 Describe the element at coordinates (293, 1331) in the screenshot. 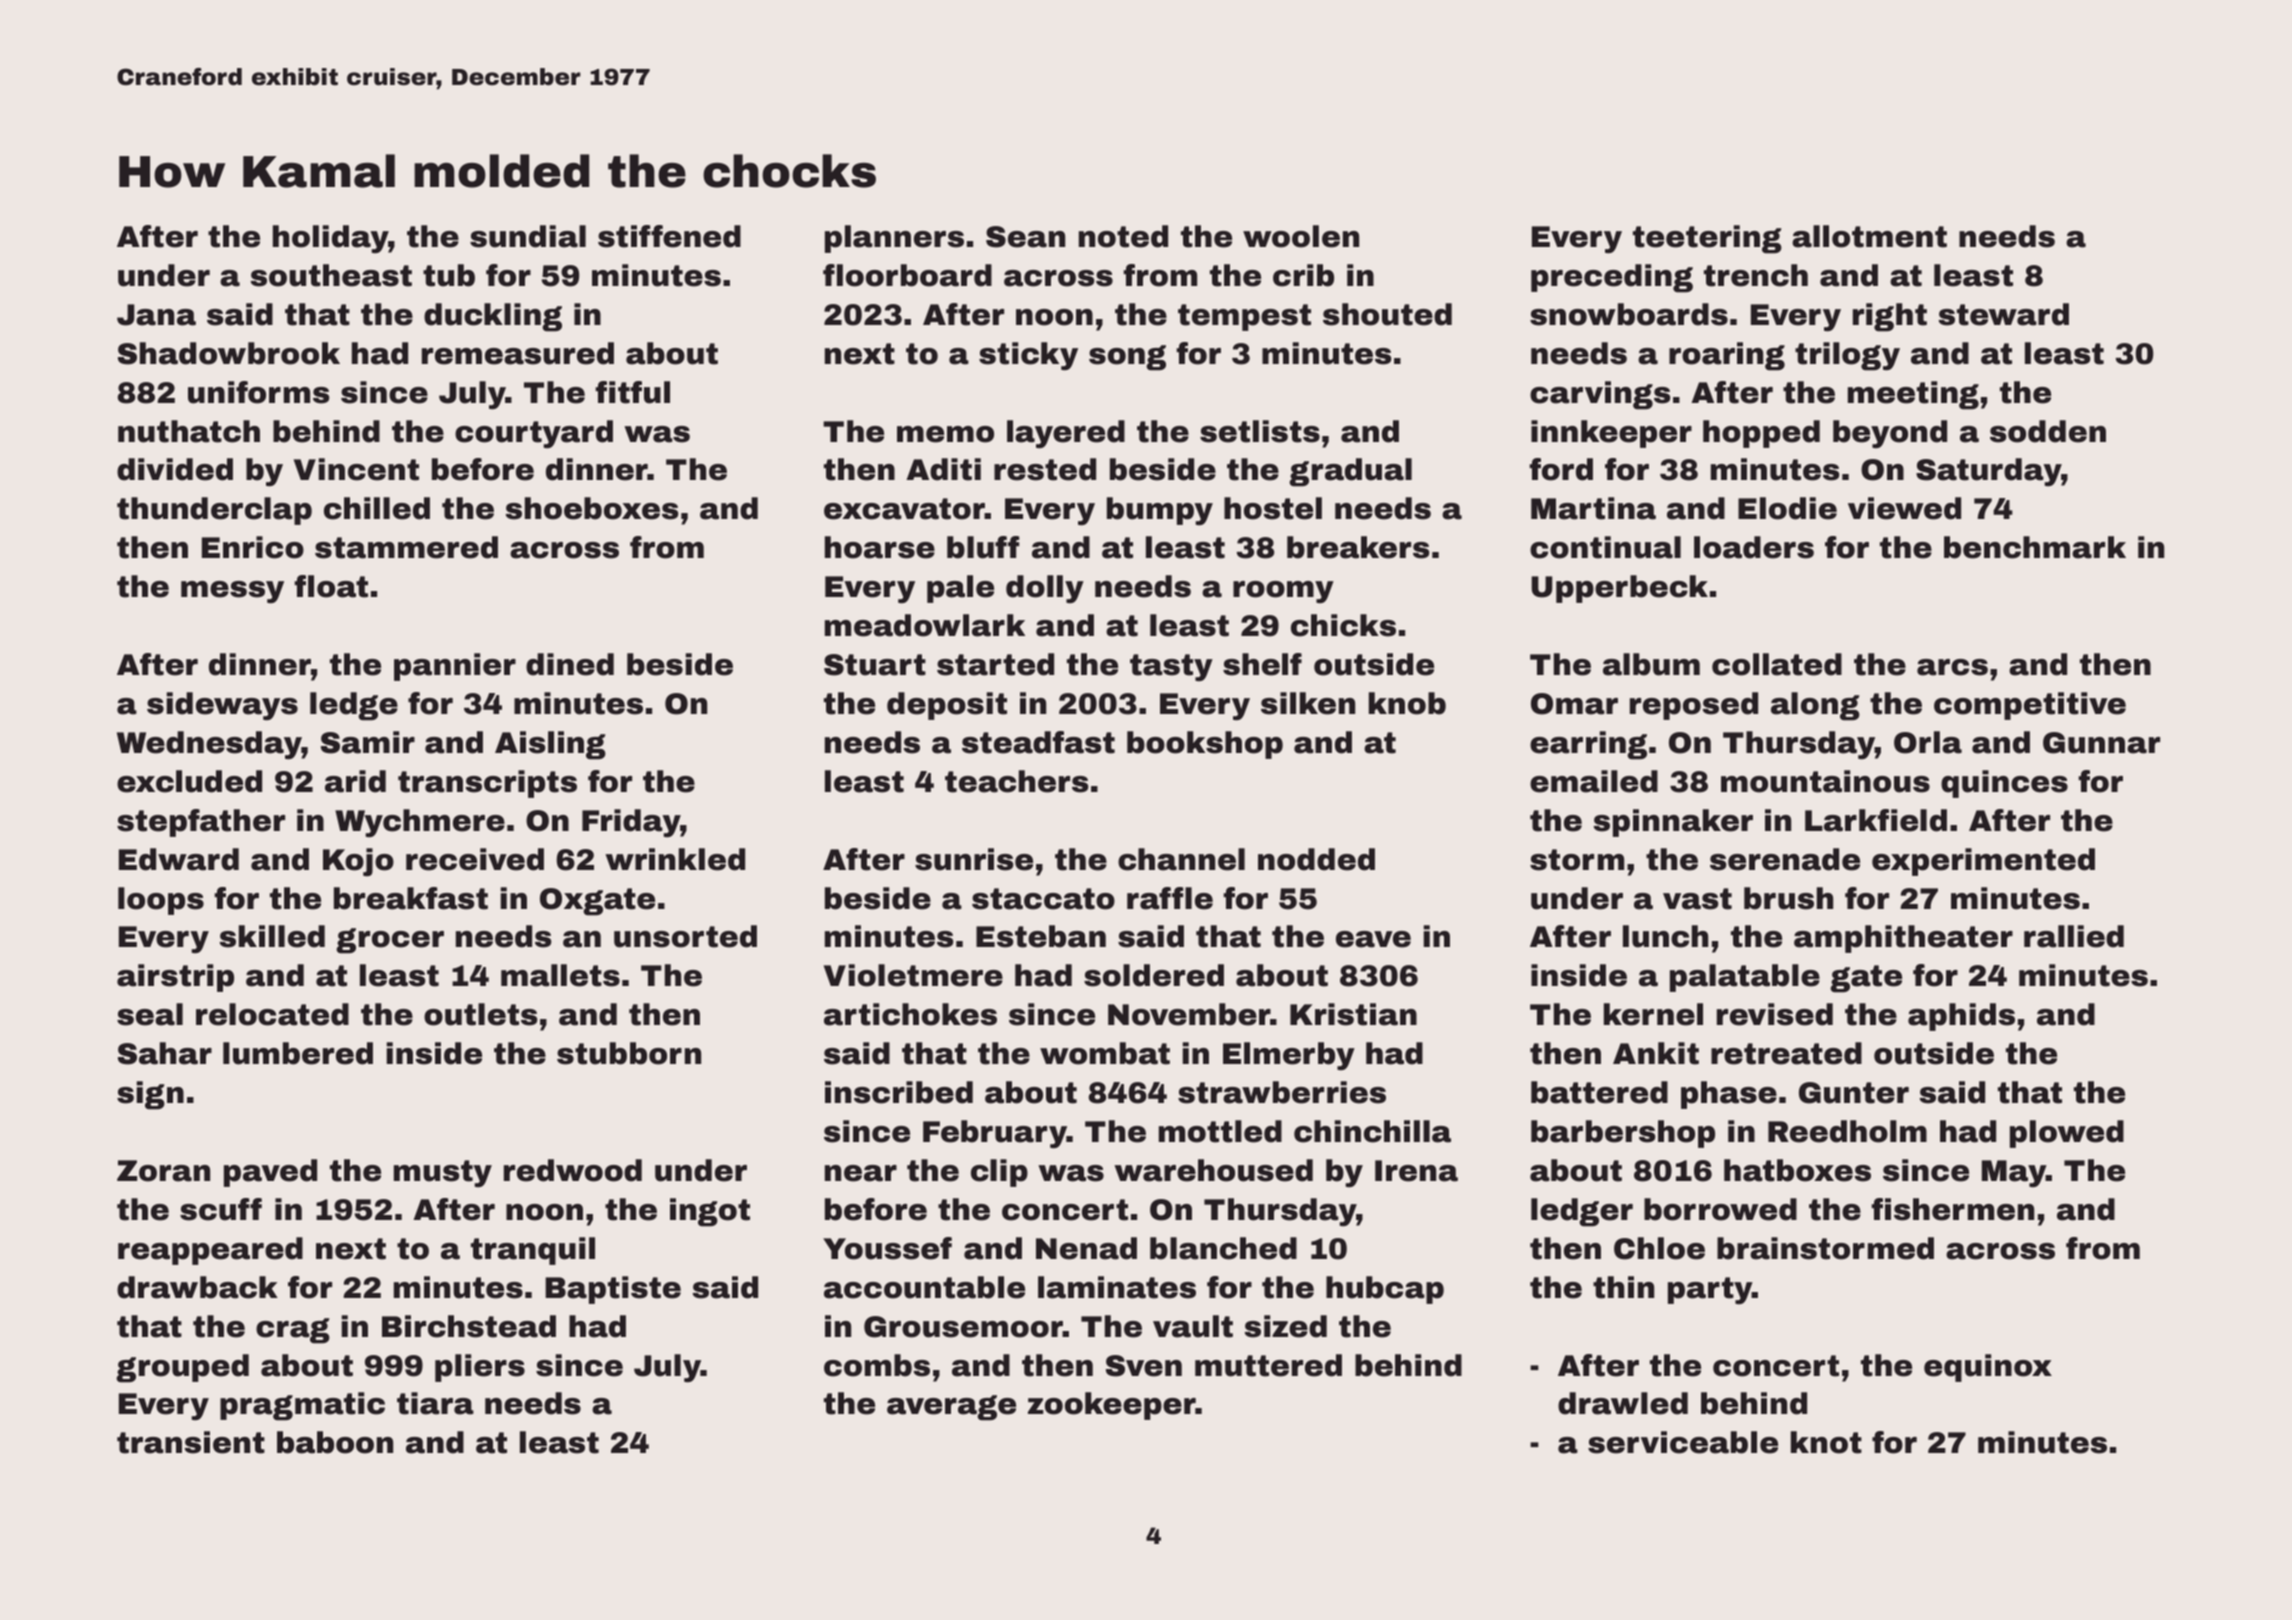

I see `crag` at that location.
